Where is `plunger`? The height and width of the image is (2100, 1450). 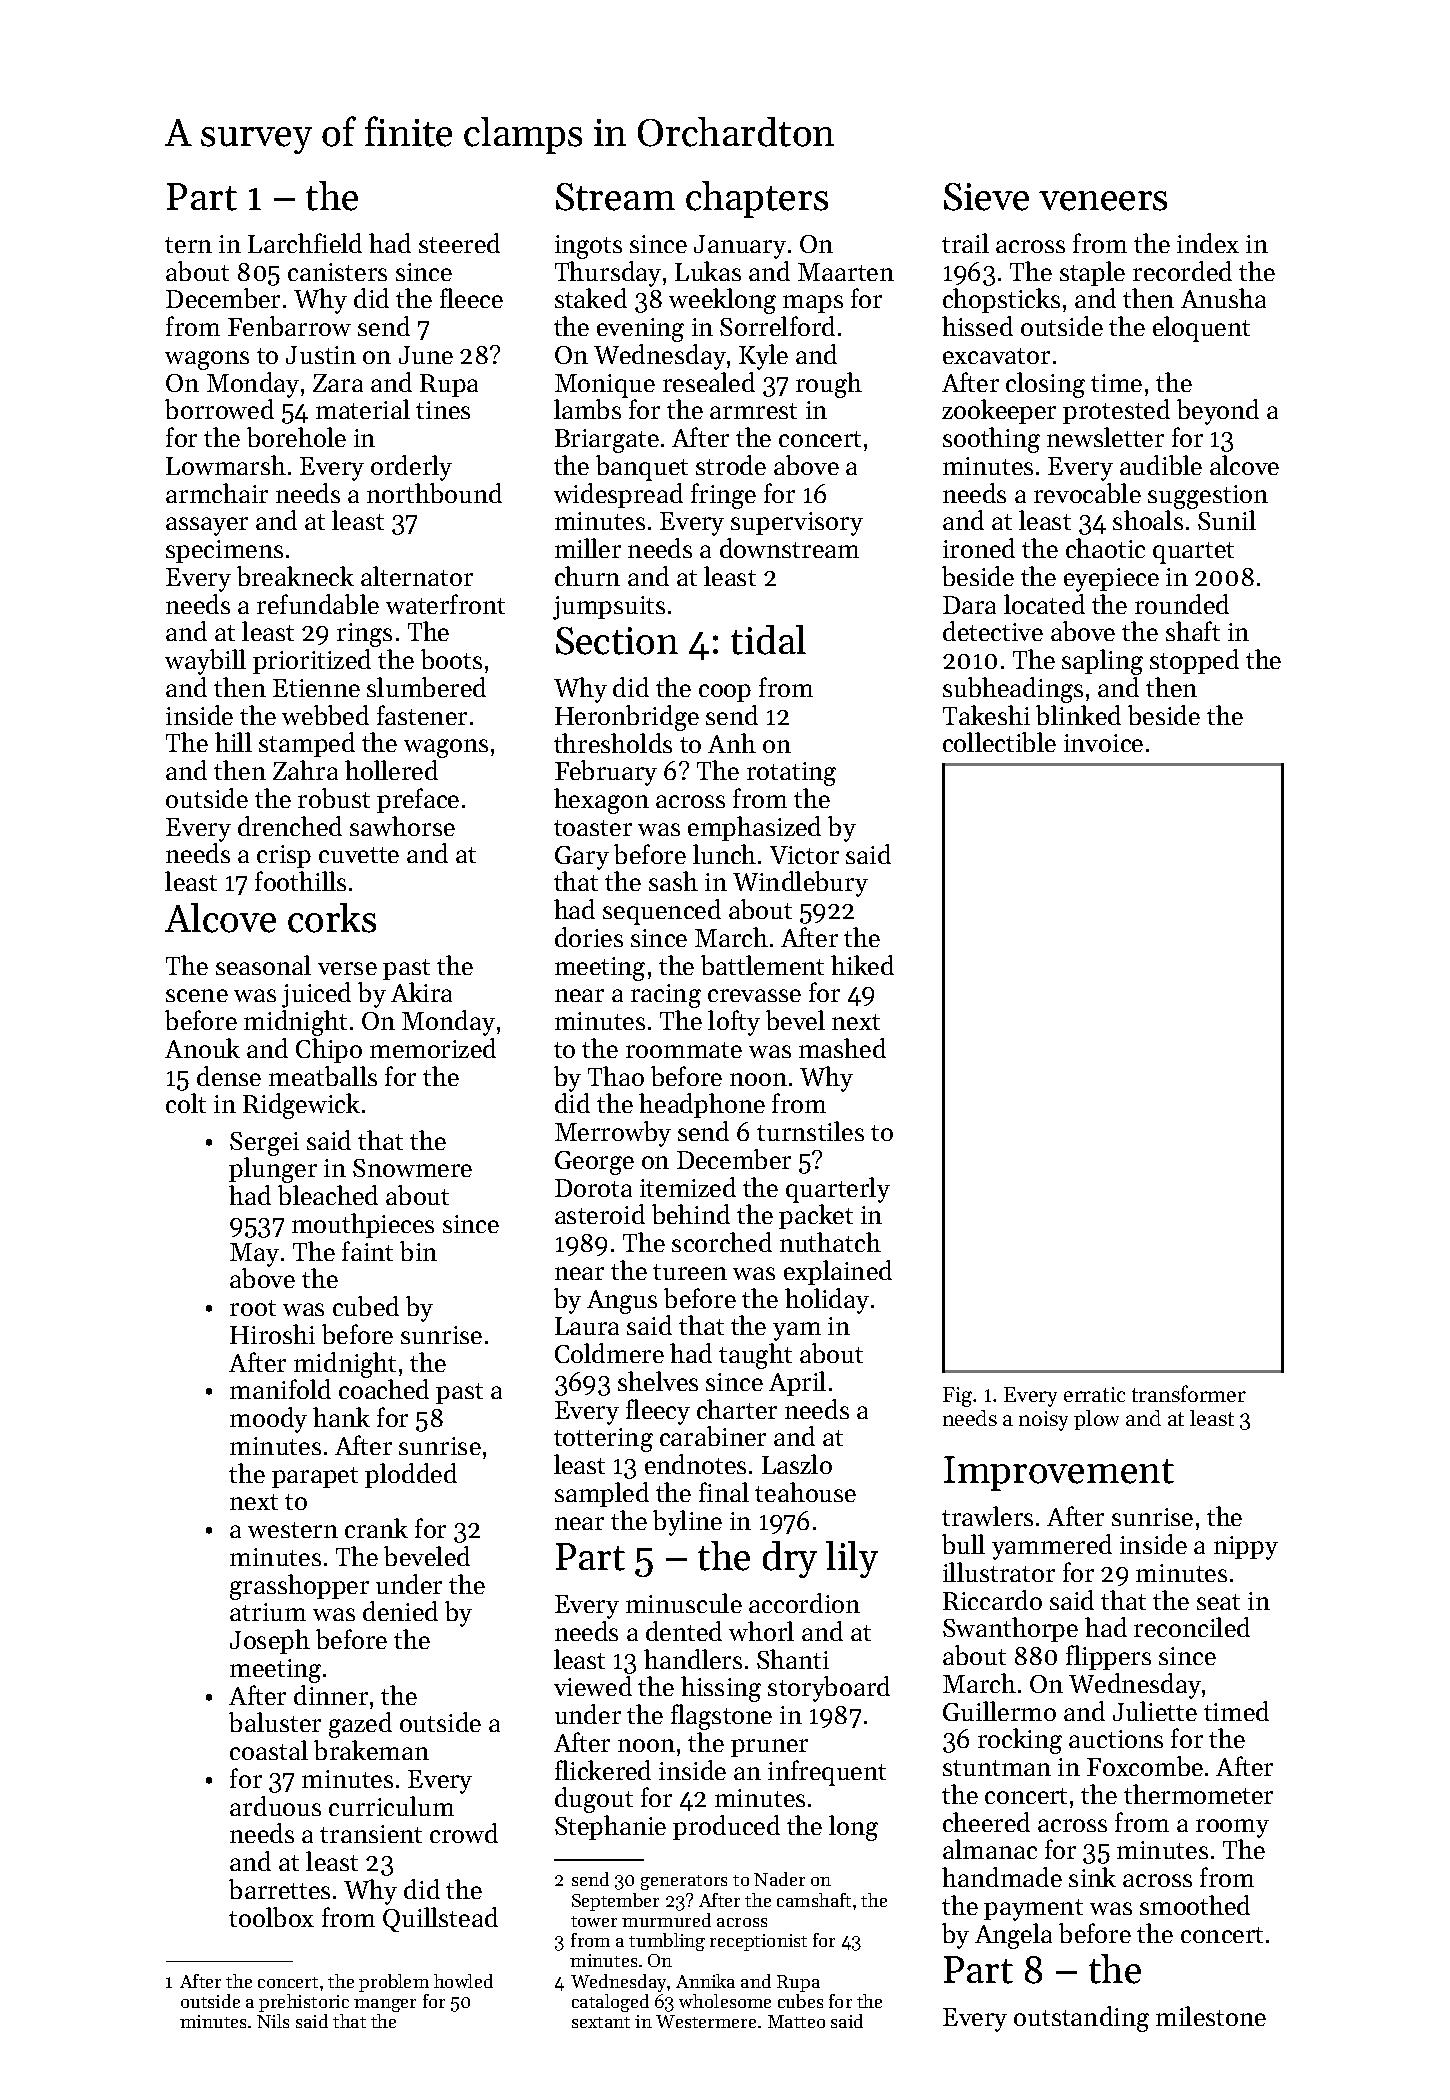
plunger is located at coordinates (273, 1170).
